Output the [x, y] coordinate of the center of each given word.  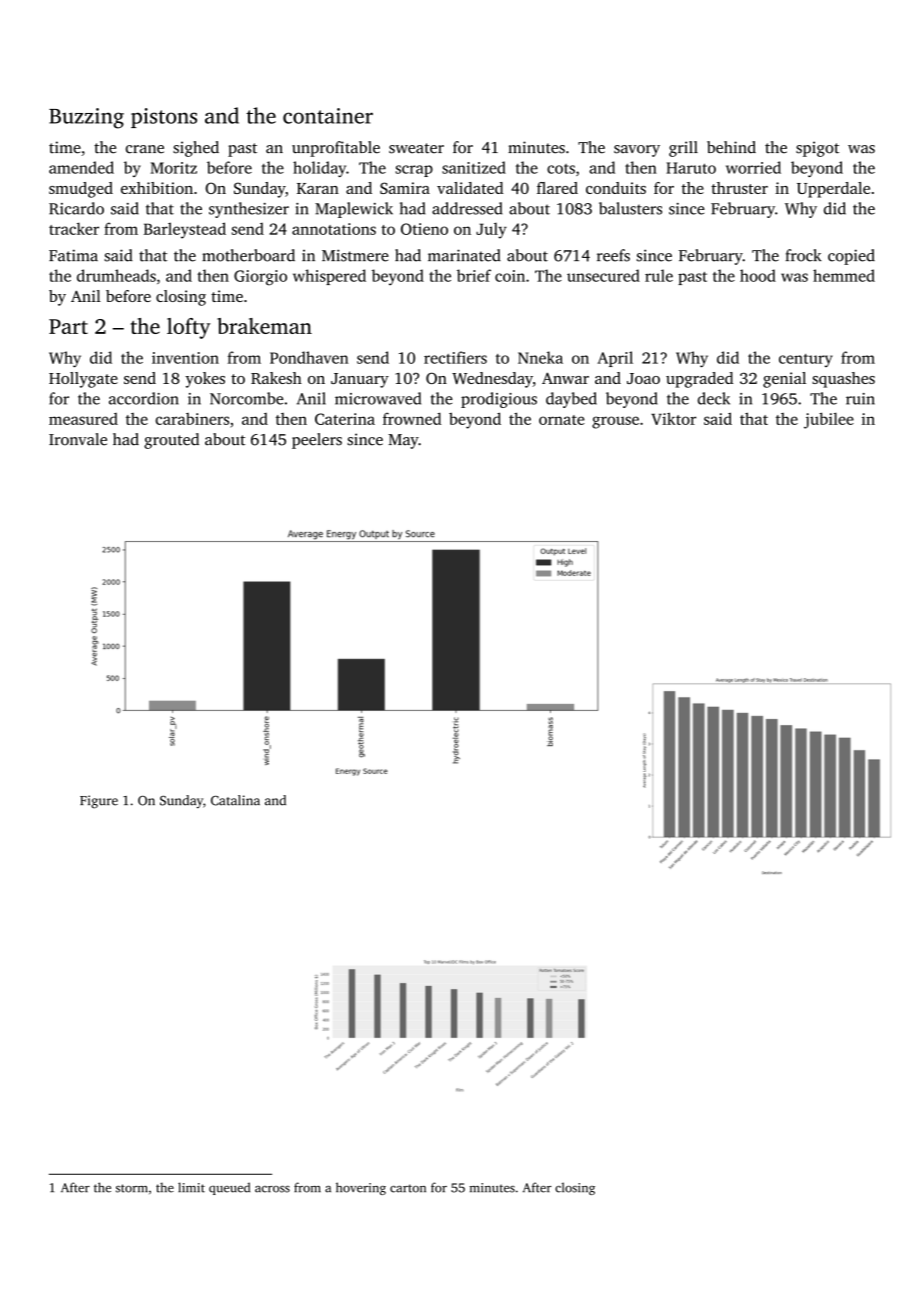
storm [132, 1188]
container [328, 116]
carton [408, 1188]
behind [731, 147]
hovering [361, 1188]
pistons [164, 118]
